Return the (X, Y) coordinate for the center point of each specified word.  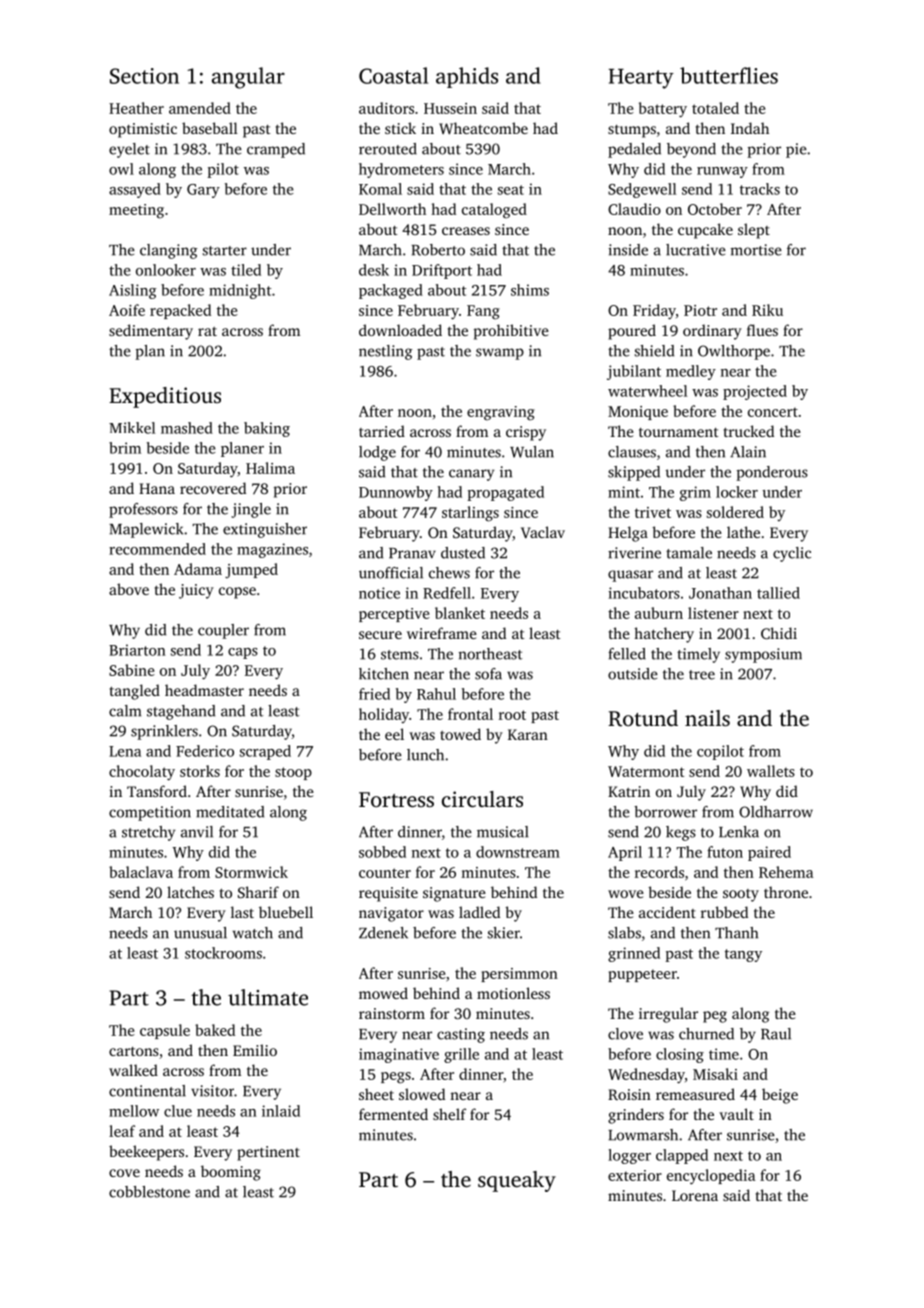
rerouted (388, 149)
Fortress (396, 799)
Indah (750, 128)
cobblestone (149, 1192)
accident (667, 912)
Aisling (133, 291)
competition (150, 813)
